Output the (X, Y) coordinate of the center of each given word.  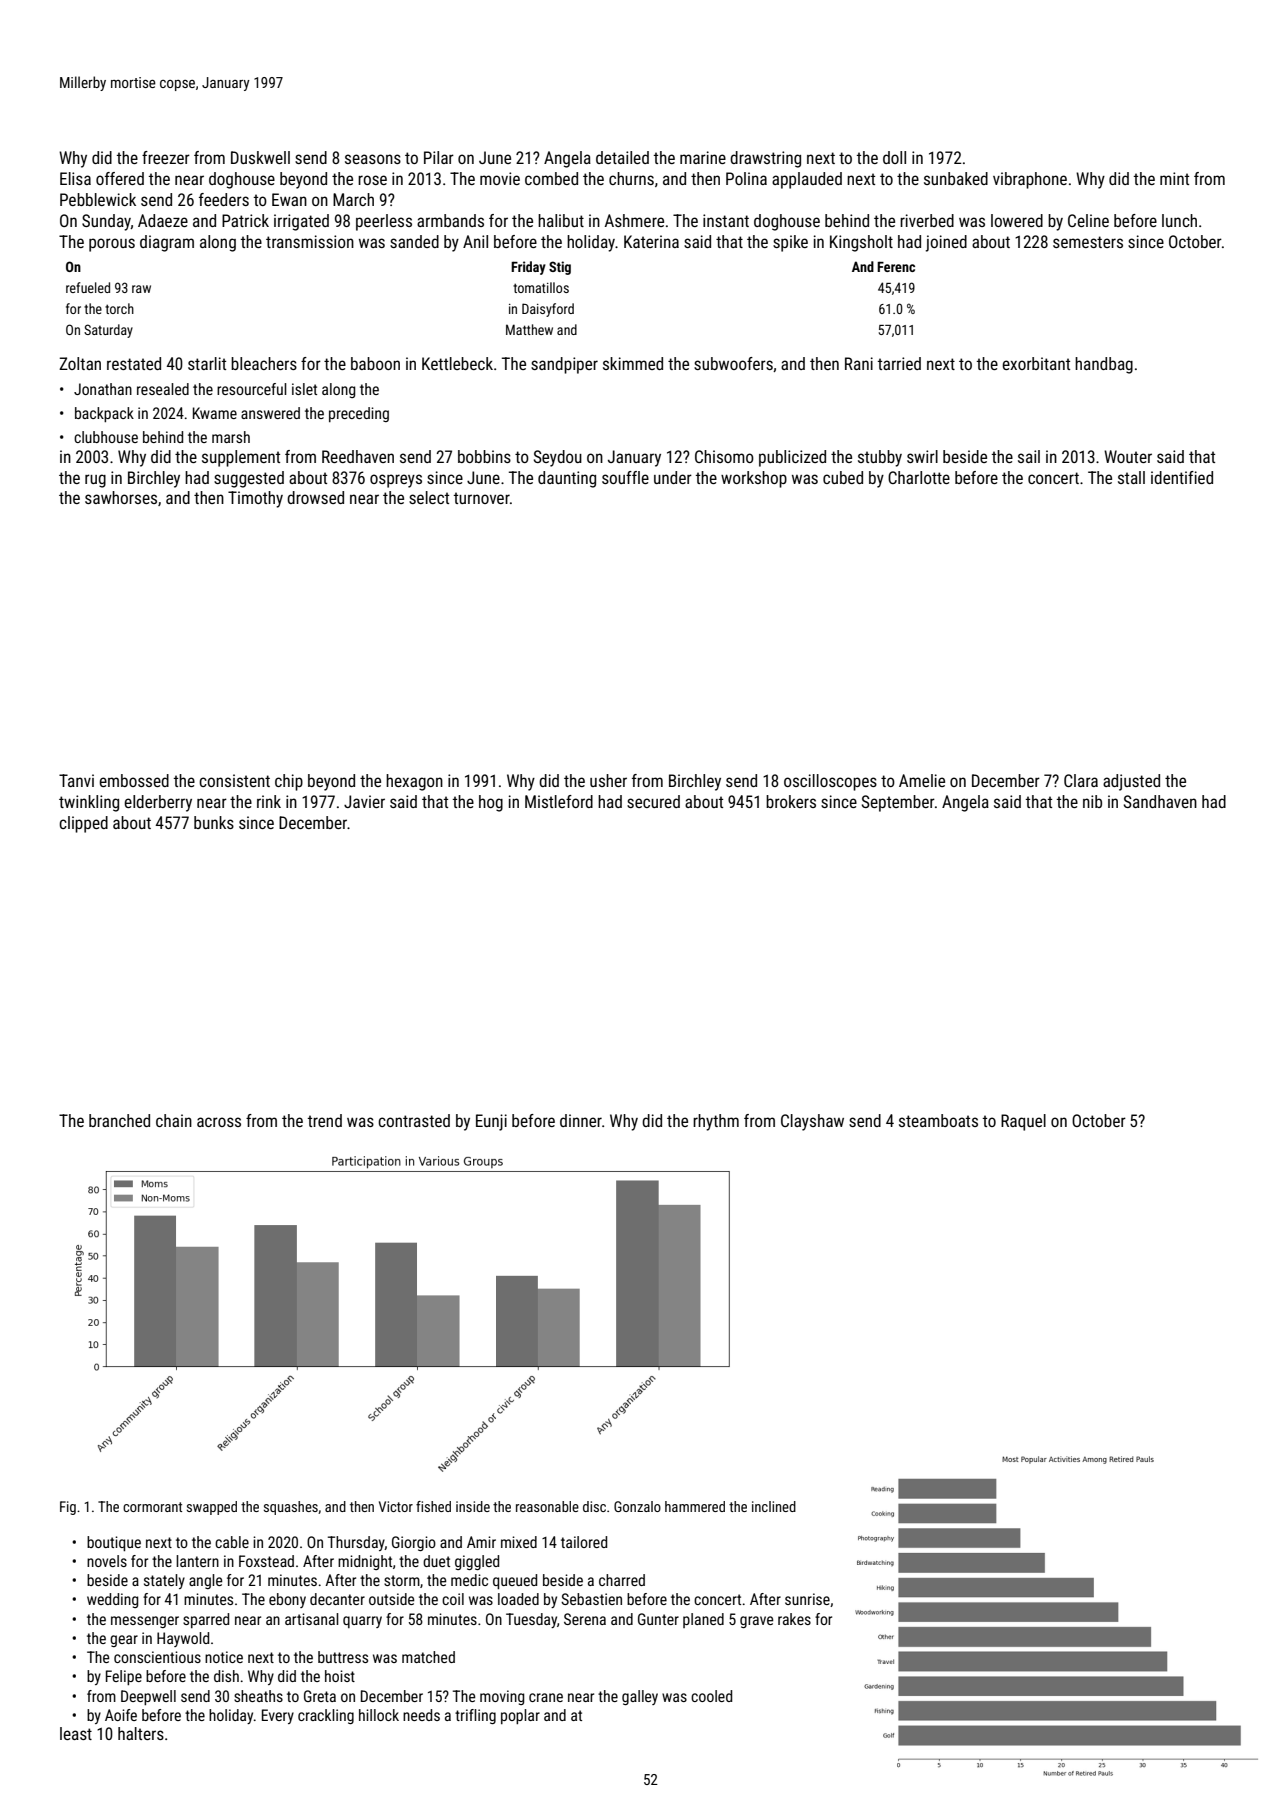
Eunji (491, 1122)
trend (325, 1120)
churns (631, 178)
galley (640, 1697)
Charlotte (919, 477)
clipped (83, 824)
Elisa (75, 178)
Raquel (1023, 1122)
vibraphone (1030, 180)
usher (608, 780)
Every (278, 1716)
